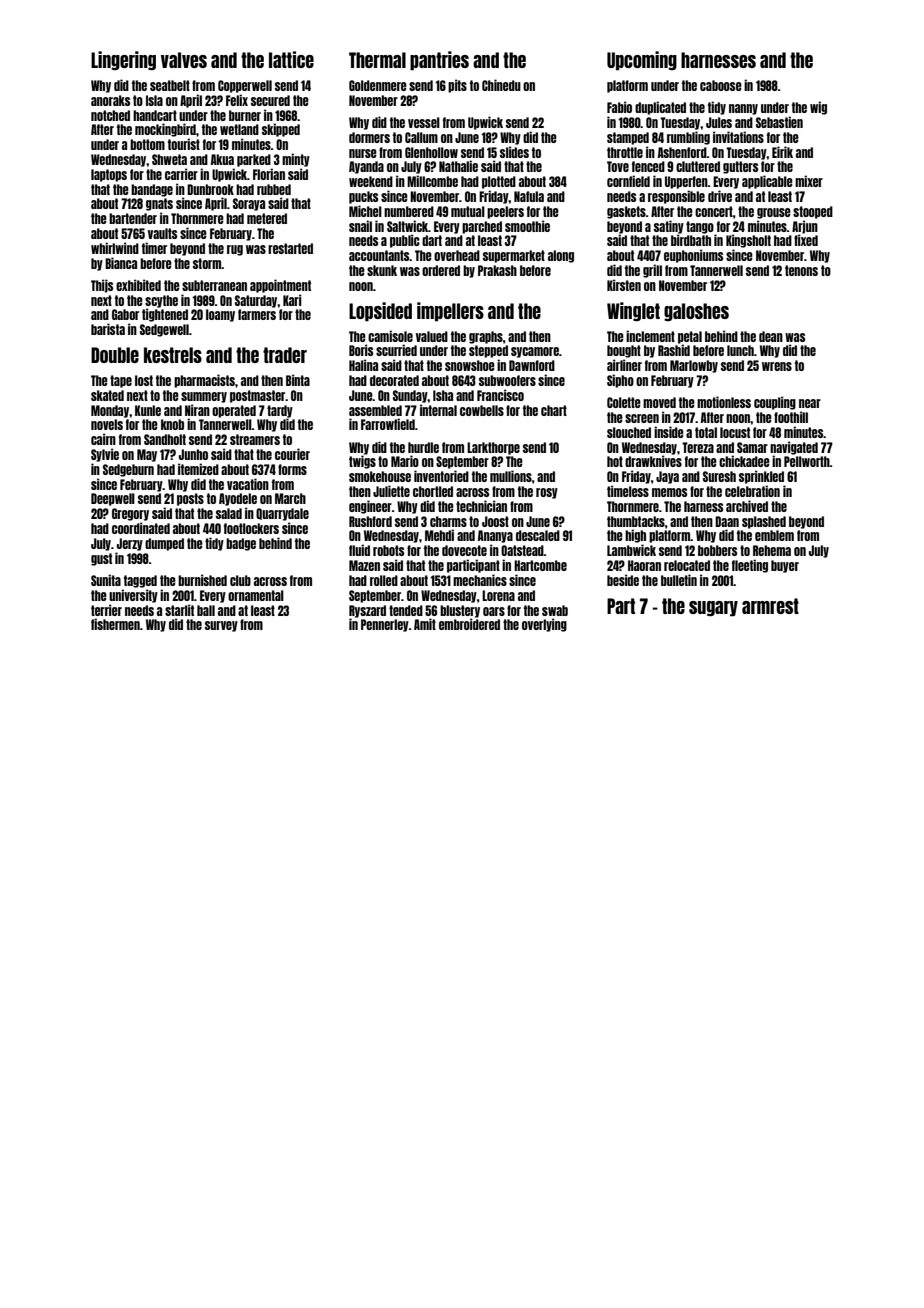  Describe the element at coordinates (291, 59) in the screenshot. I see `lattice` at that location.
